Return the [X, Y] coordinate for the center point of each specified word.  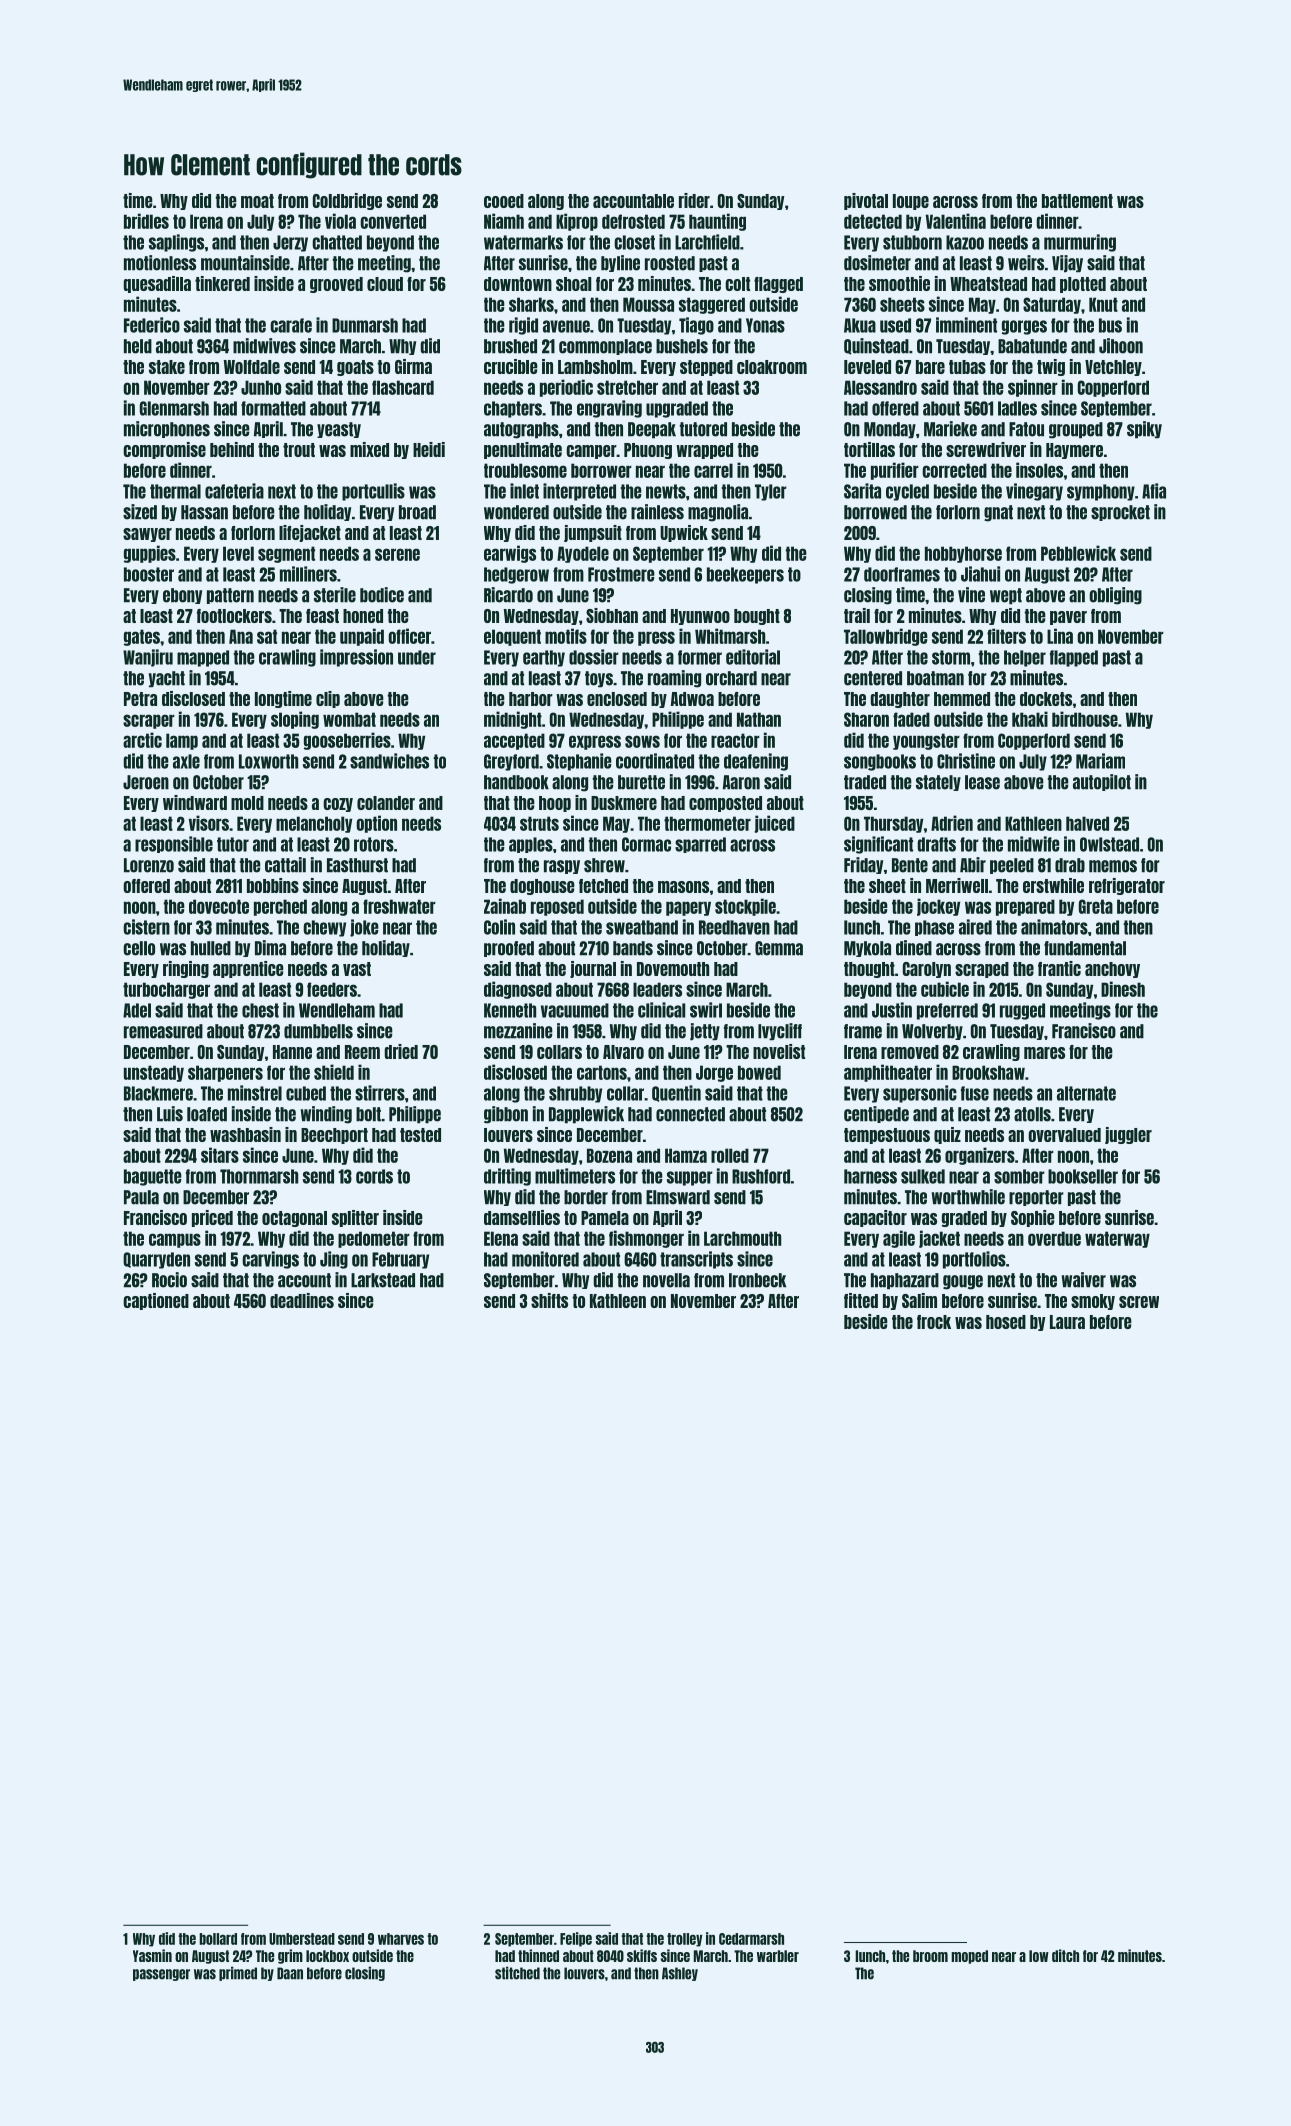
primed [238, 1973]
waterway [1117, 1239]
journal [593, 969]
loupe [911, 202]
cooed [504, 201]
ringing [186, 969]
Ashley [680, 1974]
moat [257, 201]
